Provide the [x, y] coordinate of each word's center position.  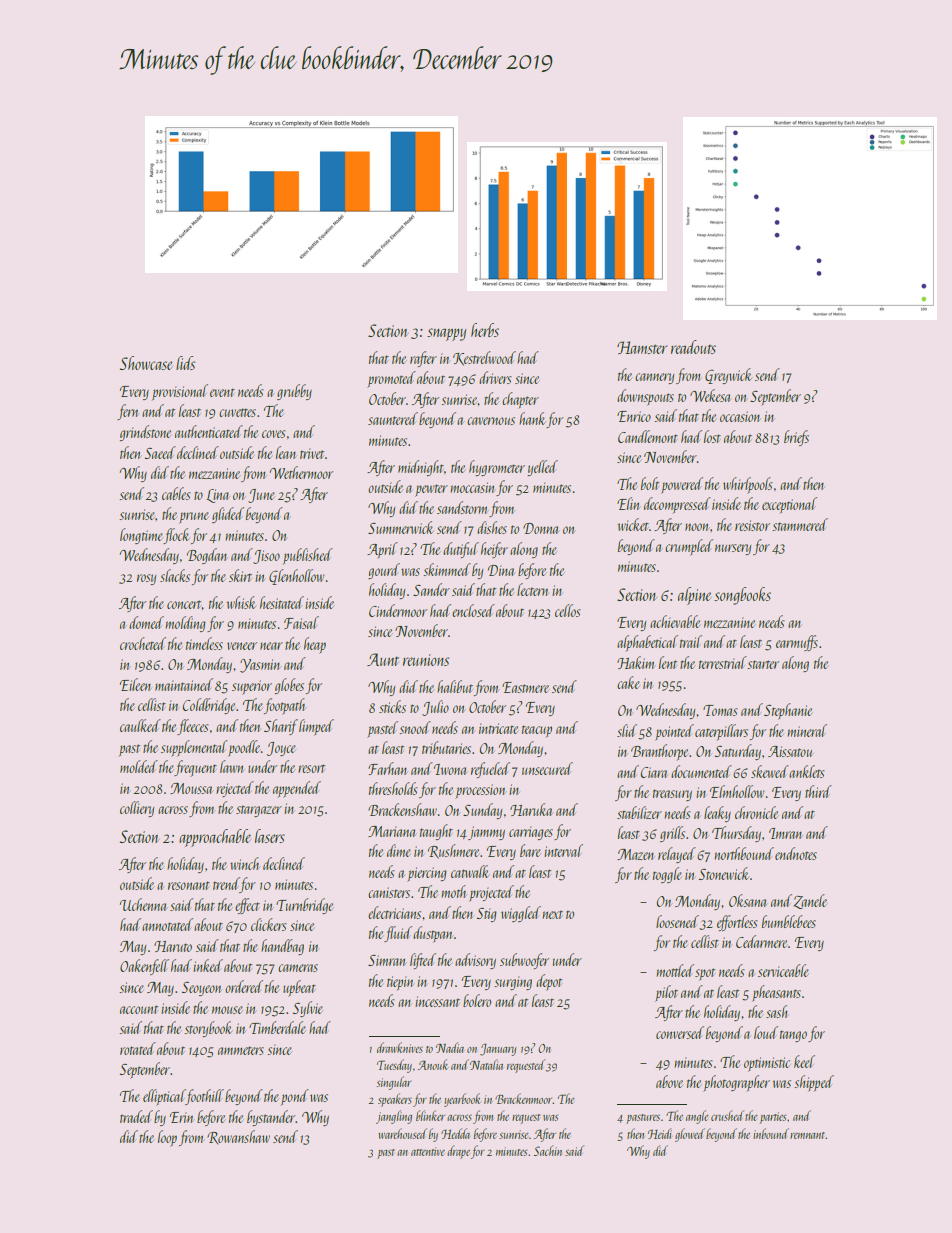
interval [563, 850]
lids [185, 363]
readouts [693, 347]
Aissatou [790, 751]
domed [146, 622]
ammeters [241, 1050]
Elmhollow [737, 791]
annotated [167, 924]
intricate [498, 728]
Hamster [642, 347]
